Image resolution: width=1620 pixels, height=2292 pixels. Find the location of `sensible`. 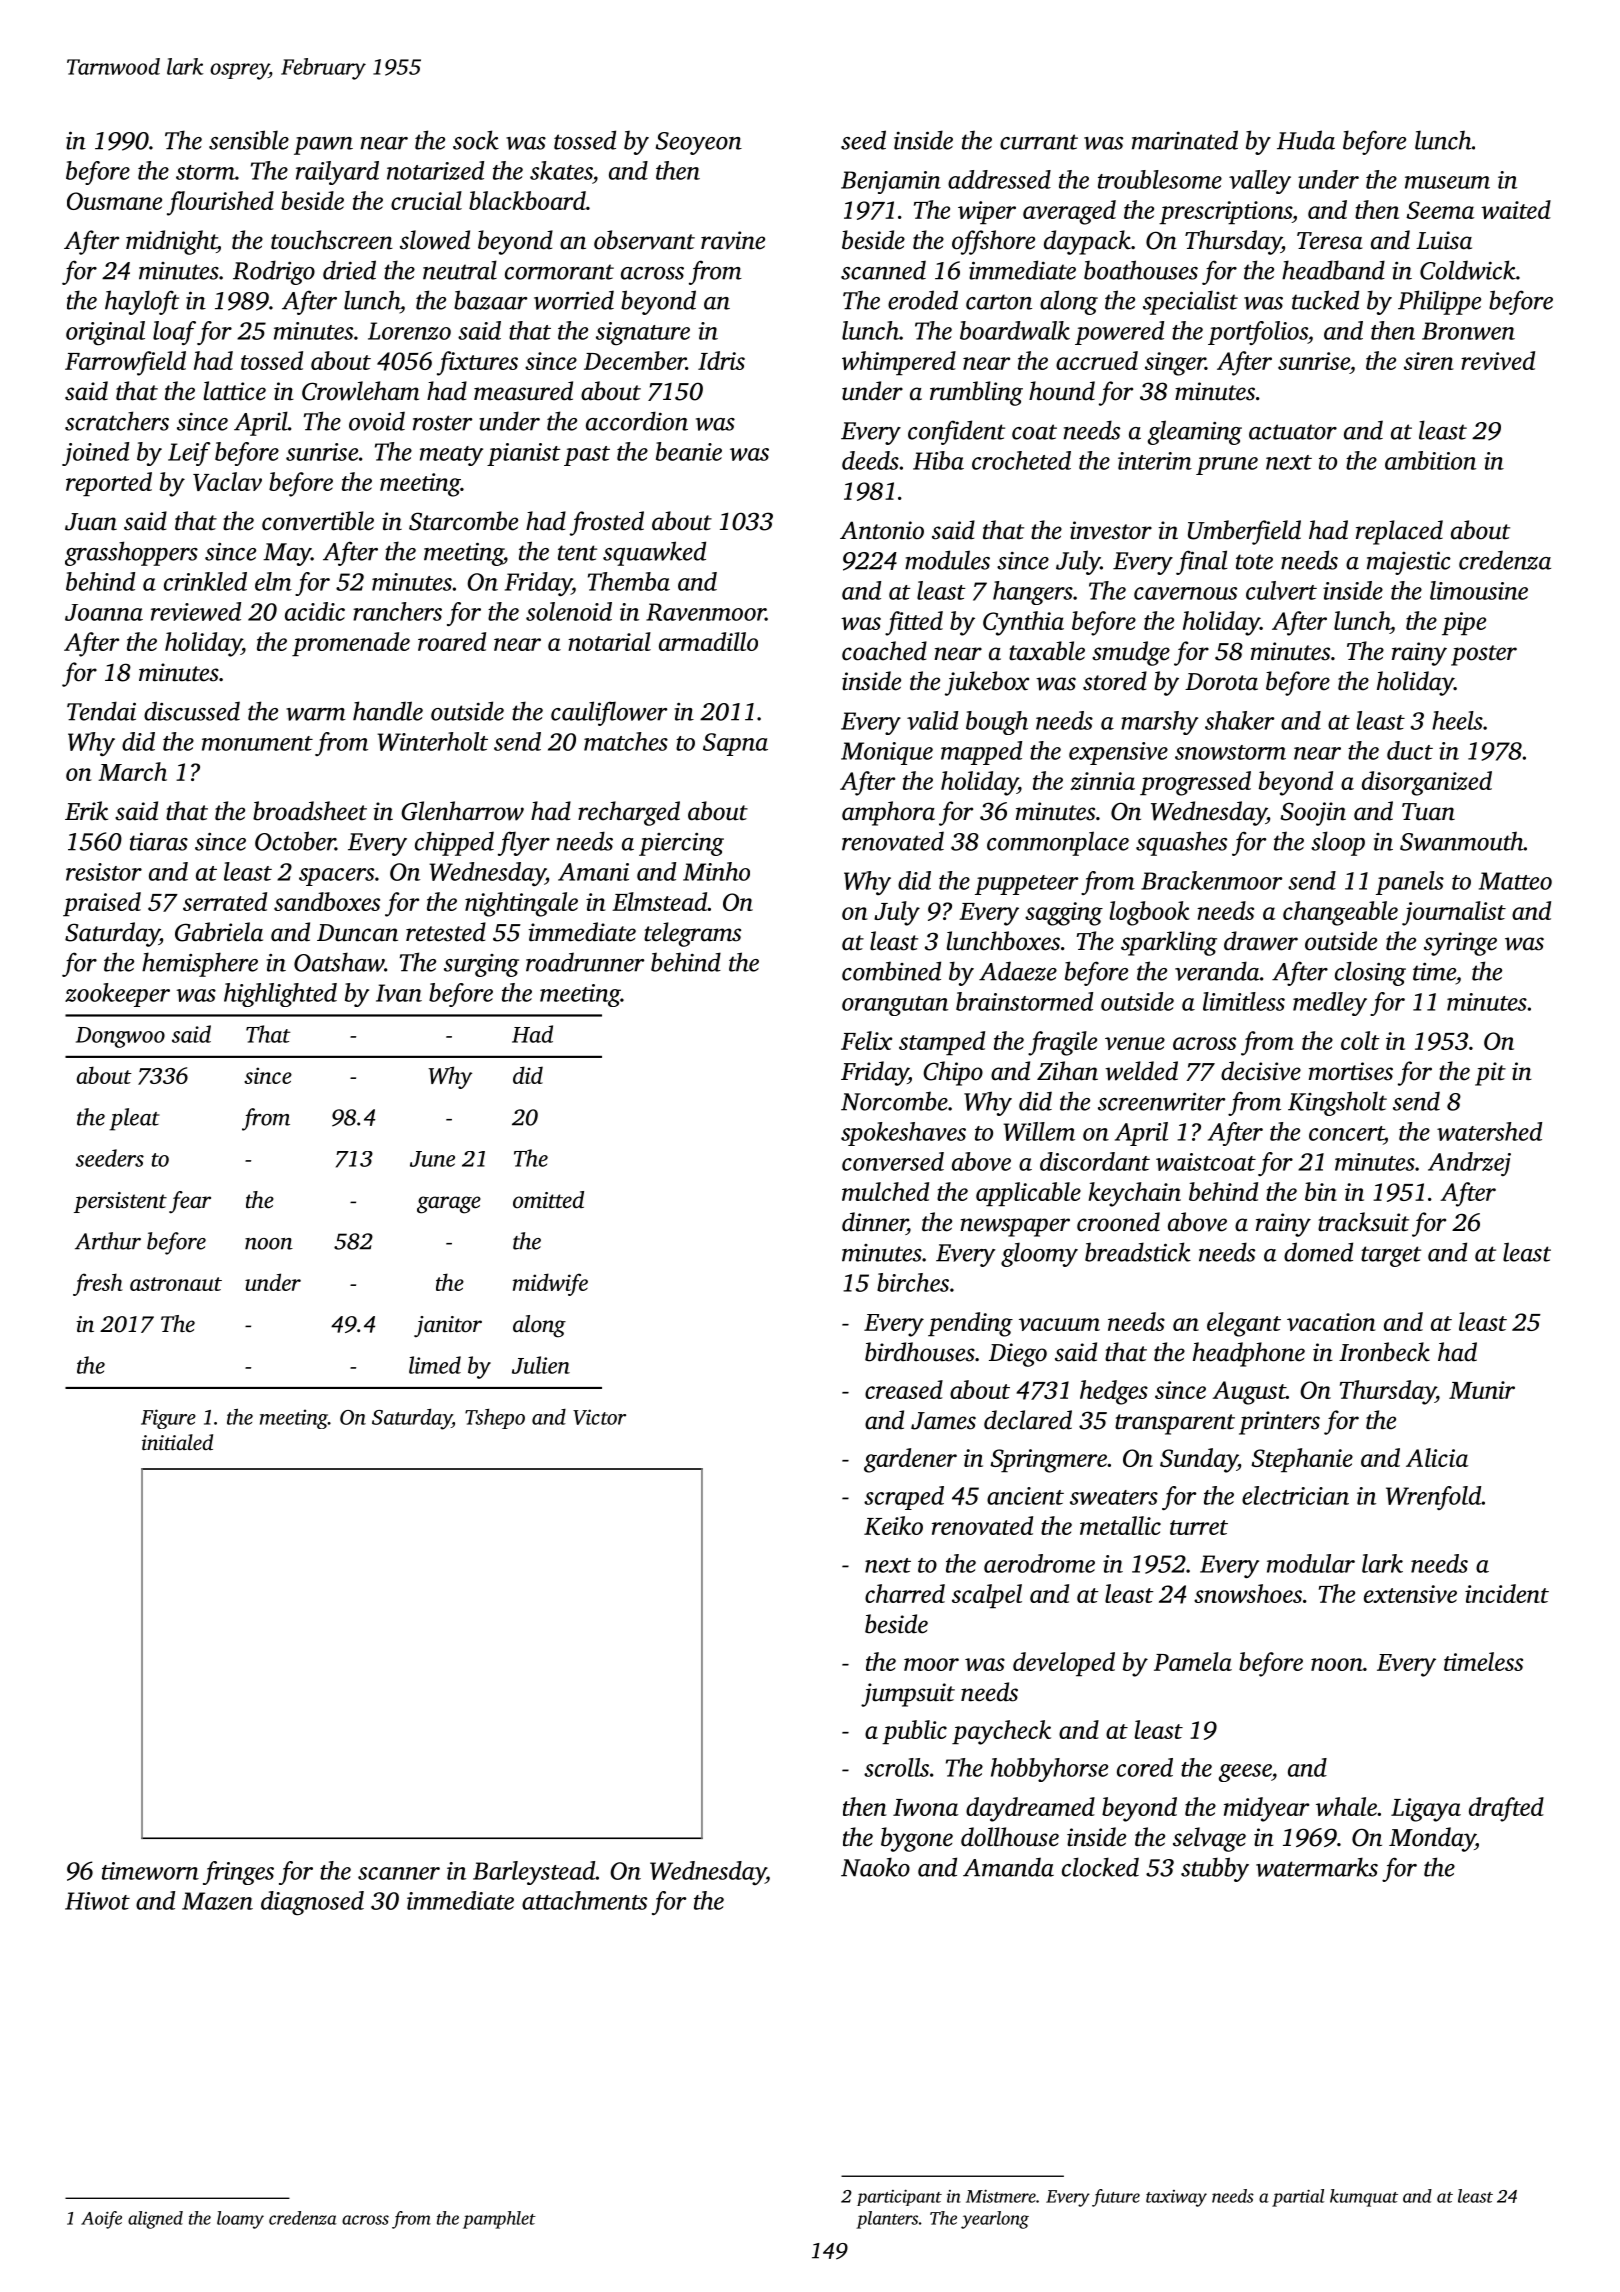

sensible is located at coordinates (249, 140).
